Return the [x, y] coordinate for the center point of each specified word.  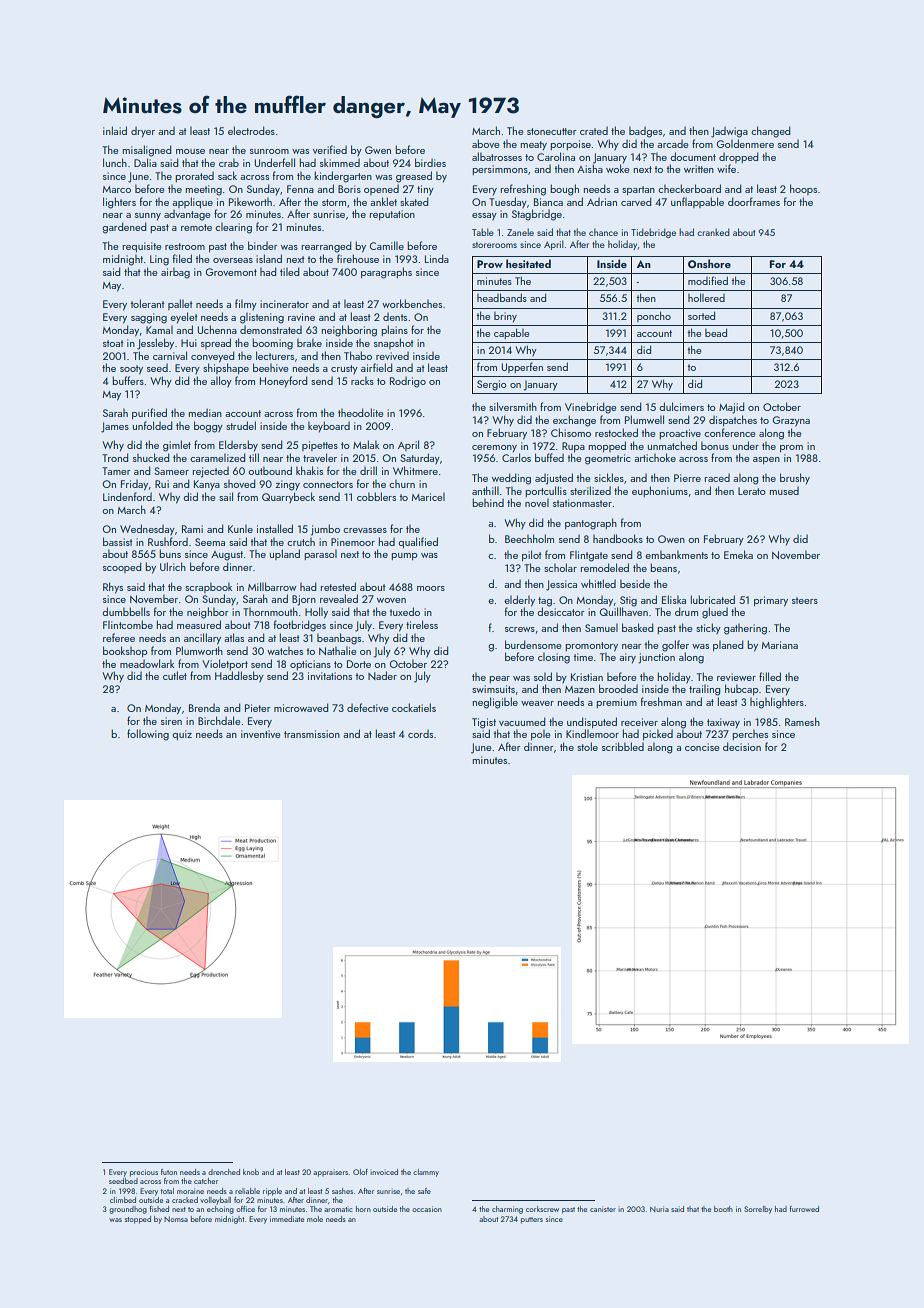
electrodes [251, 130]
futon [169, 1172]
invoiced [384, 1172]
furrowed [804, 1209]
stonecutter [551, 131]
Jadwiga [729, 132]
